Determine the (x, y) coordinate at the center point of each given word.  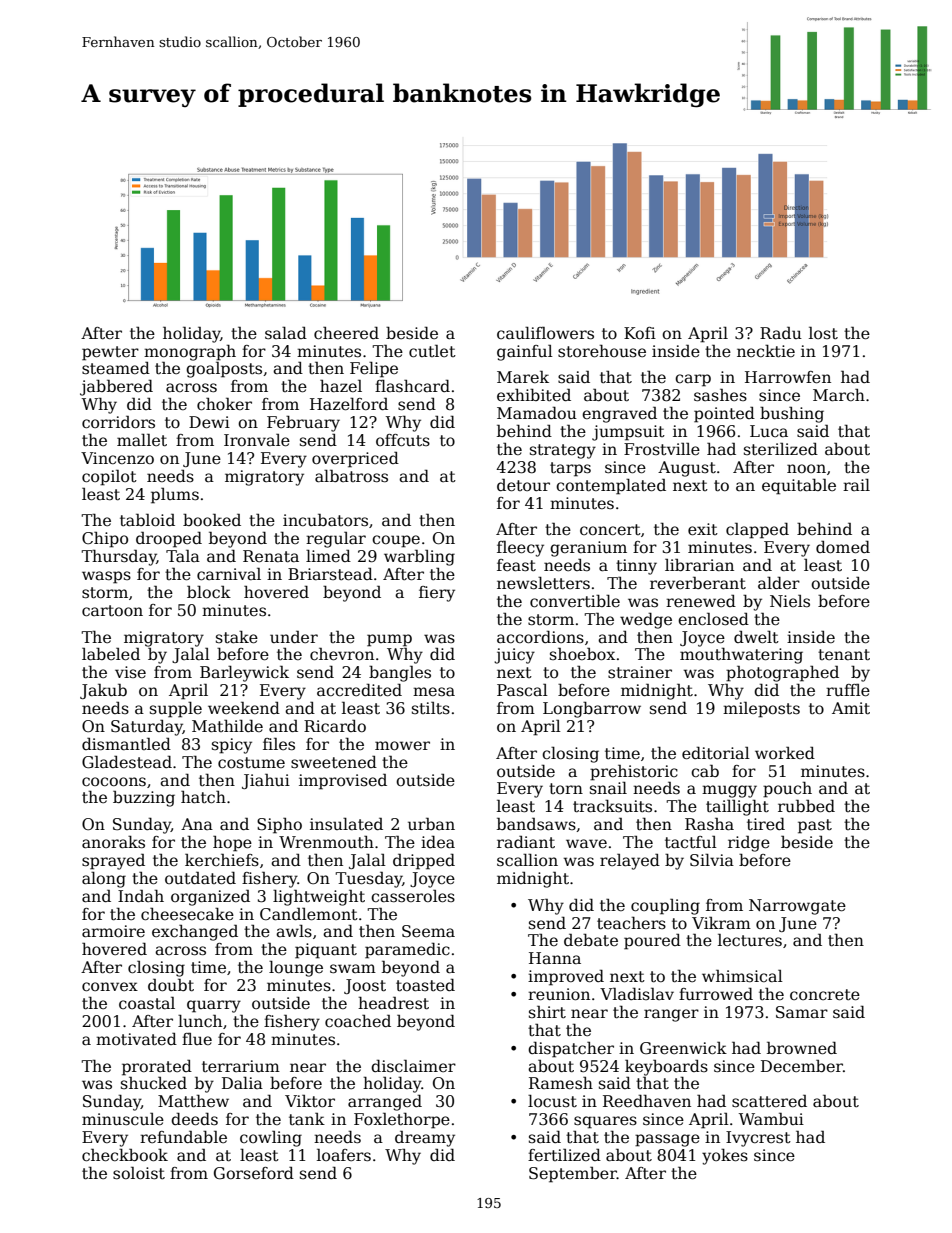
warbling (419, 557)
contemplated (611, 486)
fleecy (520, 549)
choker (224, 404)
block (209, 592)
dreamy (425, 1138)
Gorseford (254, 1173)
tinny (636, 567)
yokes (725, 1157)
